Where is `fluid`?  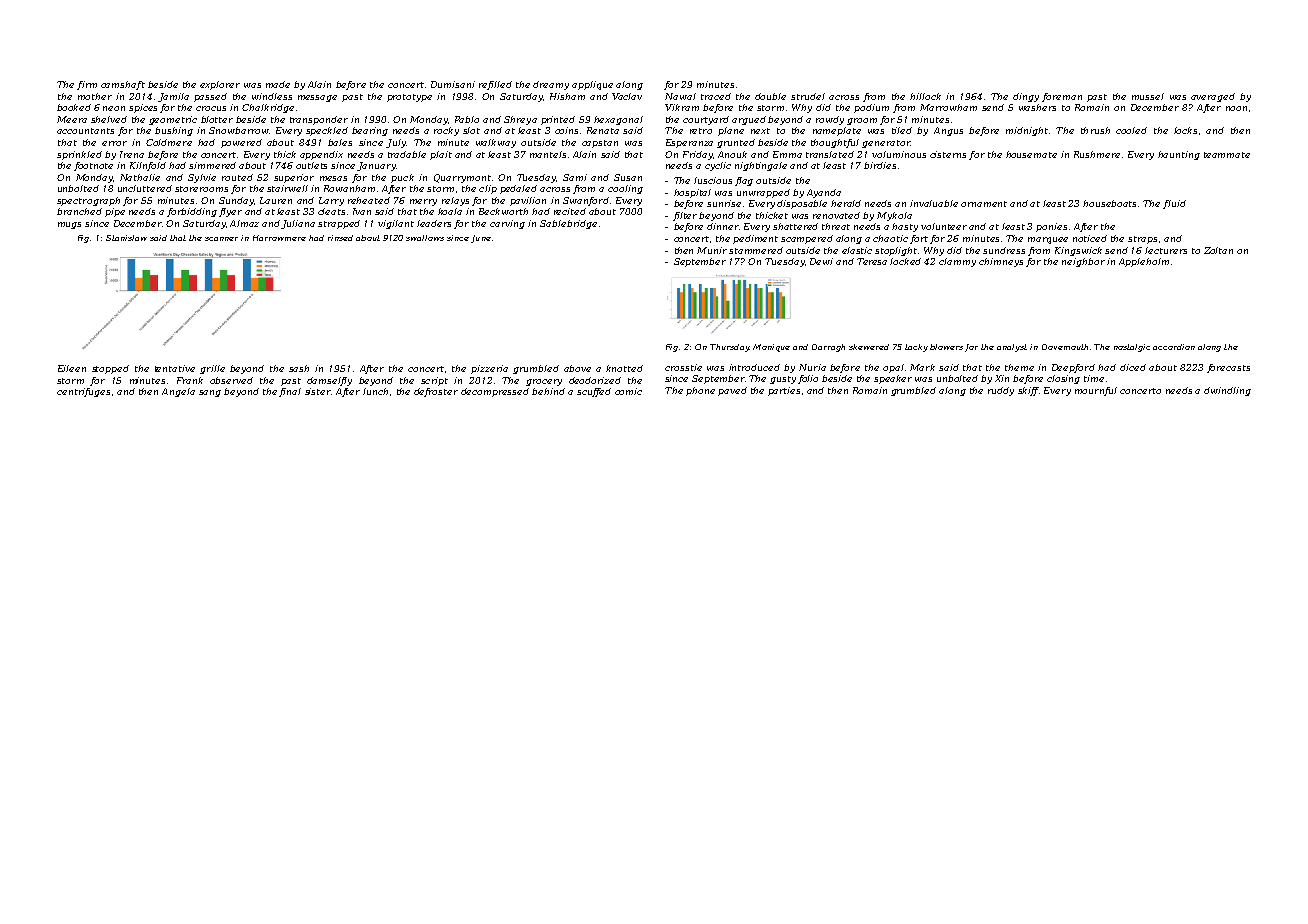
fluid is located at coordinates (1174, 204).
